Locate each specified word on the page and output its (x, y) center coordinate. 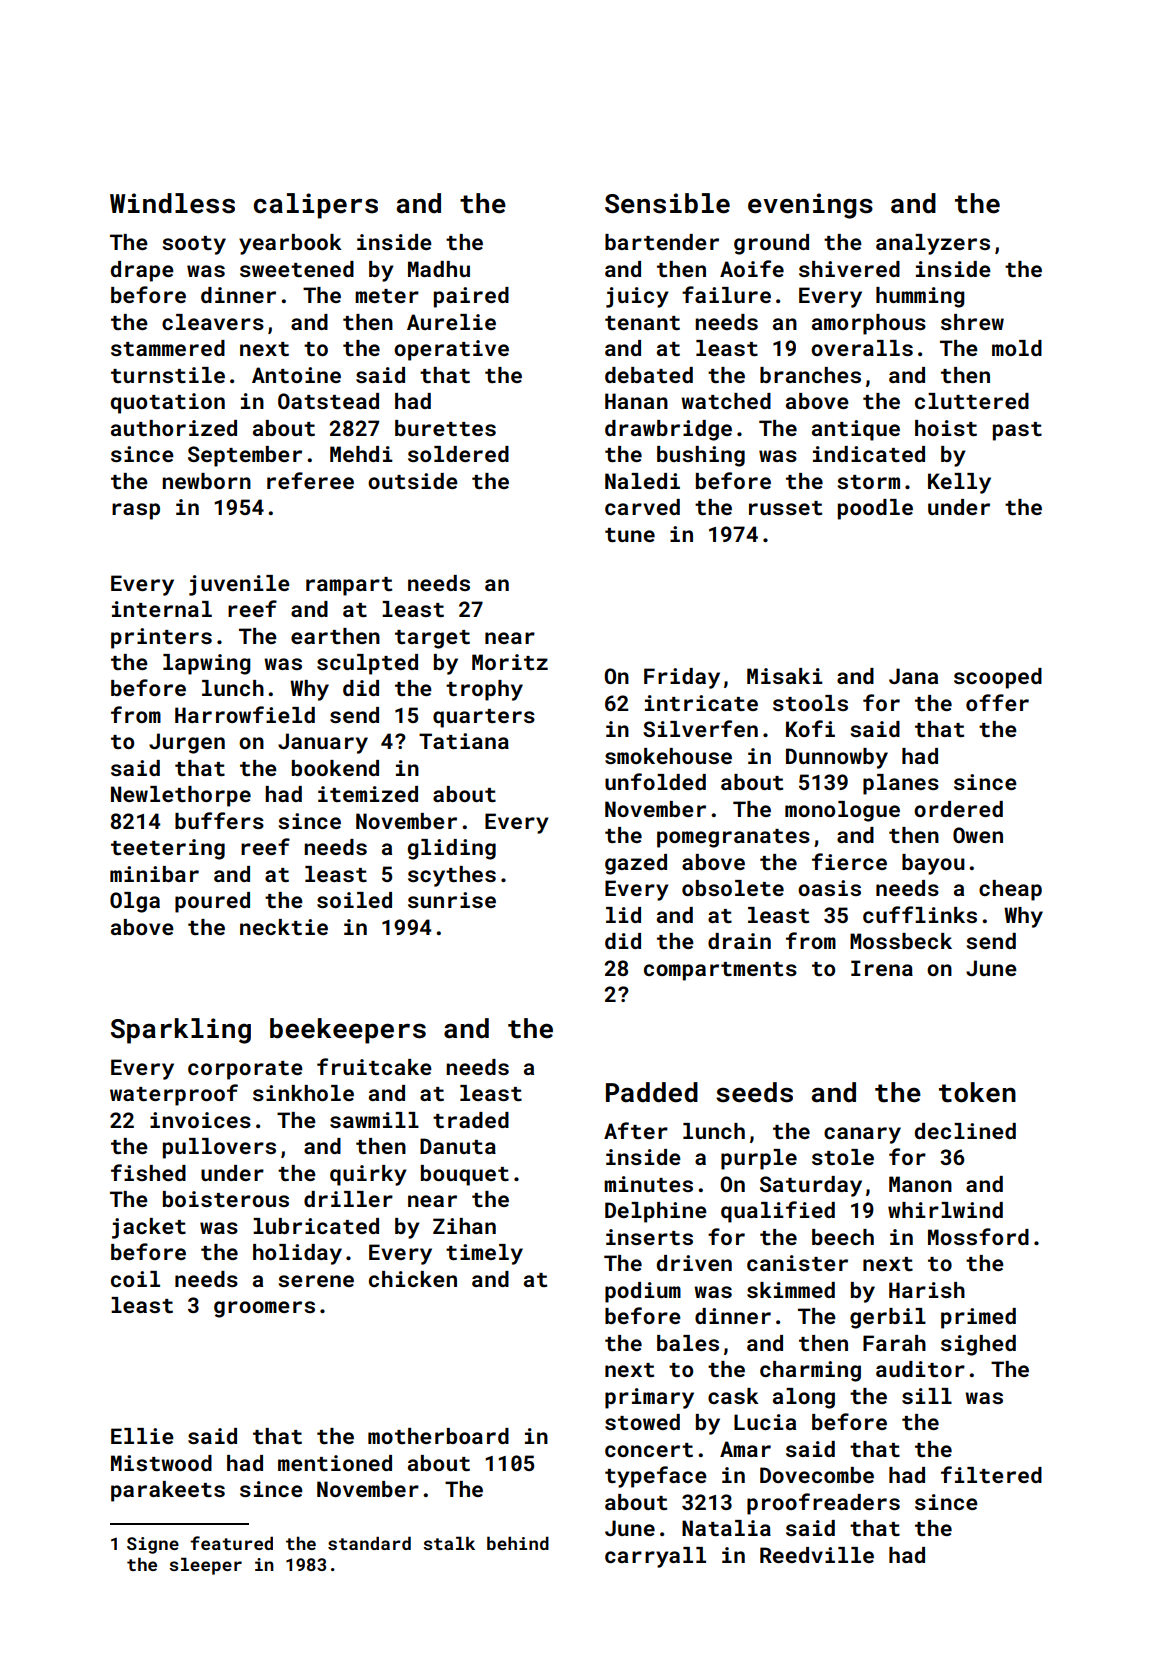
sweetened (297, 269)
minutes (648, 1184)
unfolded (655, 781)
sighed (978, 1345)
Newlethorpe (181, 796)
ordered (958, 809)
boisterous (226, 1199)
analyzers (933, 244)
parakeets (168, 1491)
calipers (316, 206)
